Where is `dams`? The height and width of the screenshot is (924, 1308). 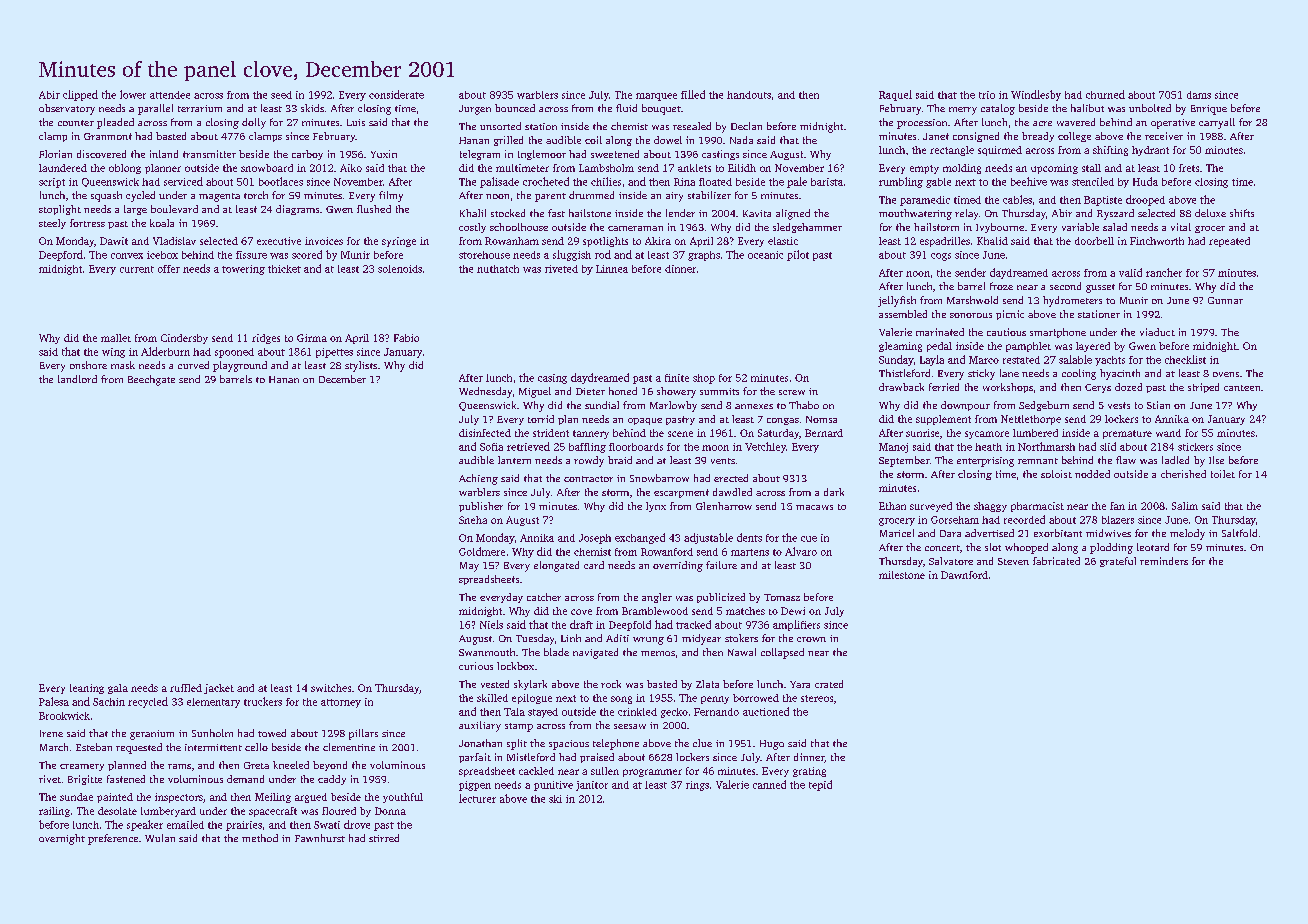
dams is located at coordinates (1199, 95).
